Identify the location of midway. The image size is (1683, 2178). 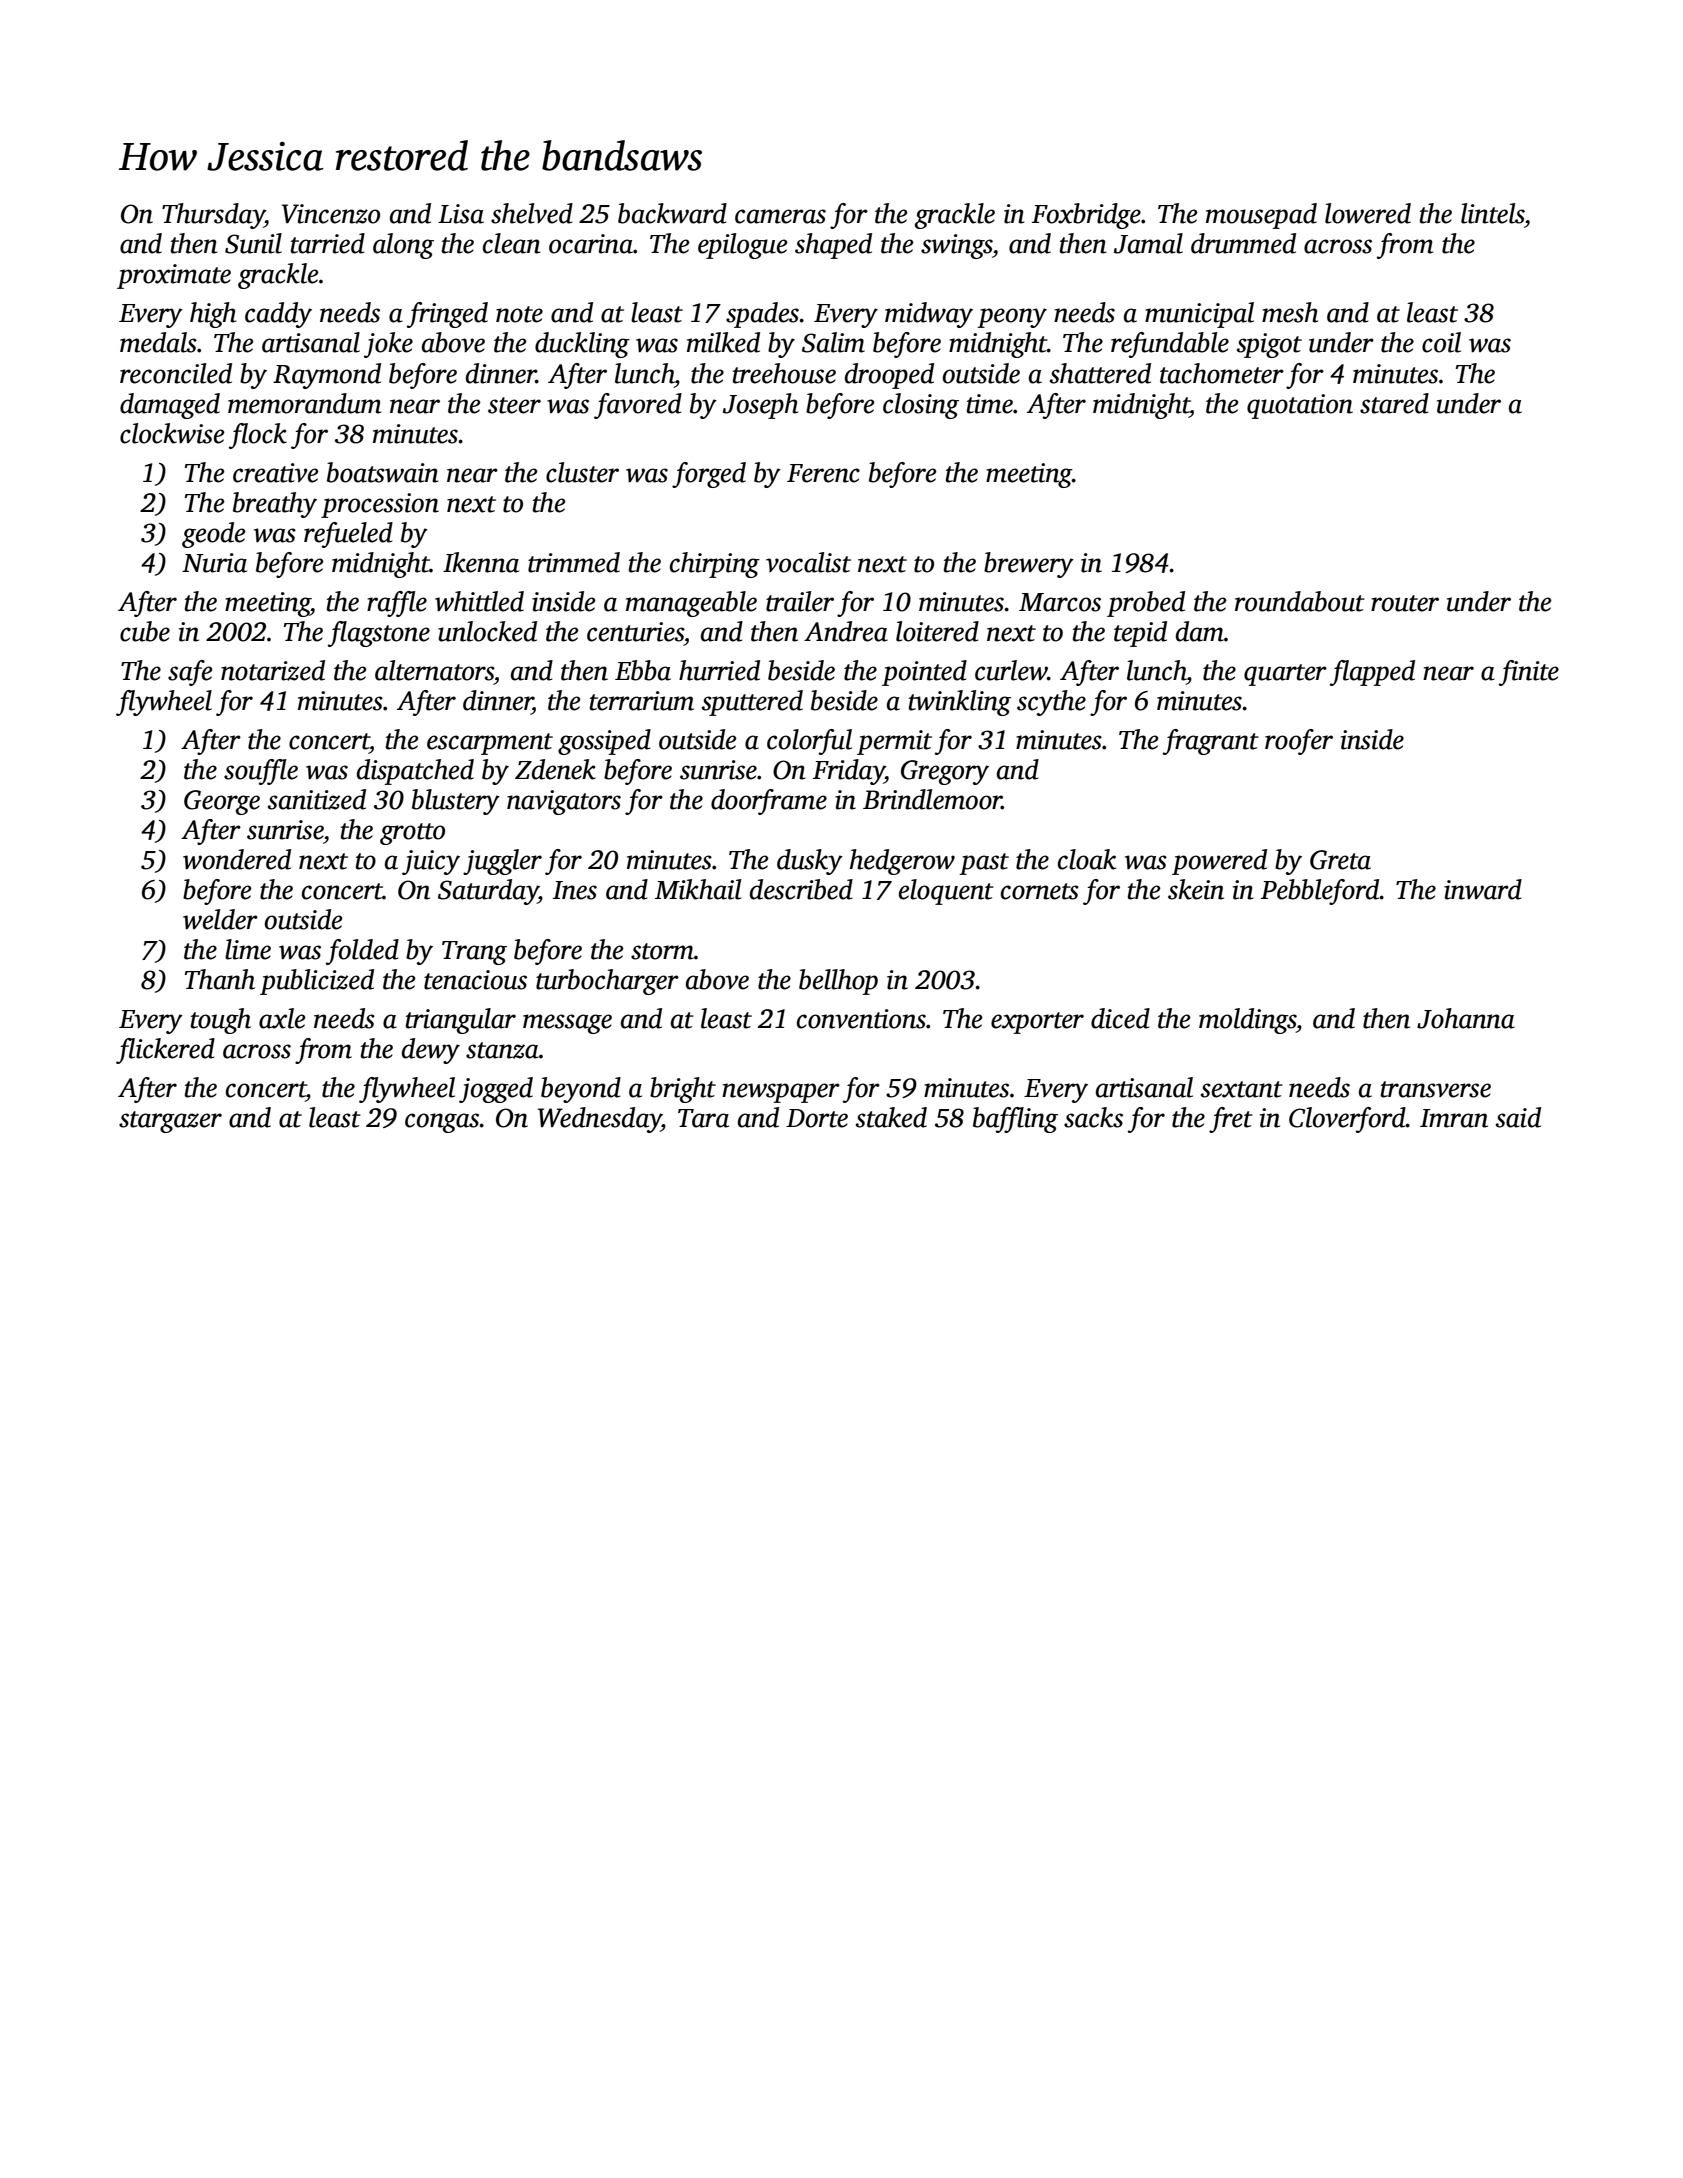
(929, 315).
